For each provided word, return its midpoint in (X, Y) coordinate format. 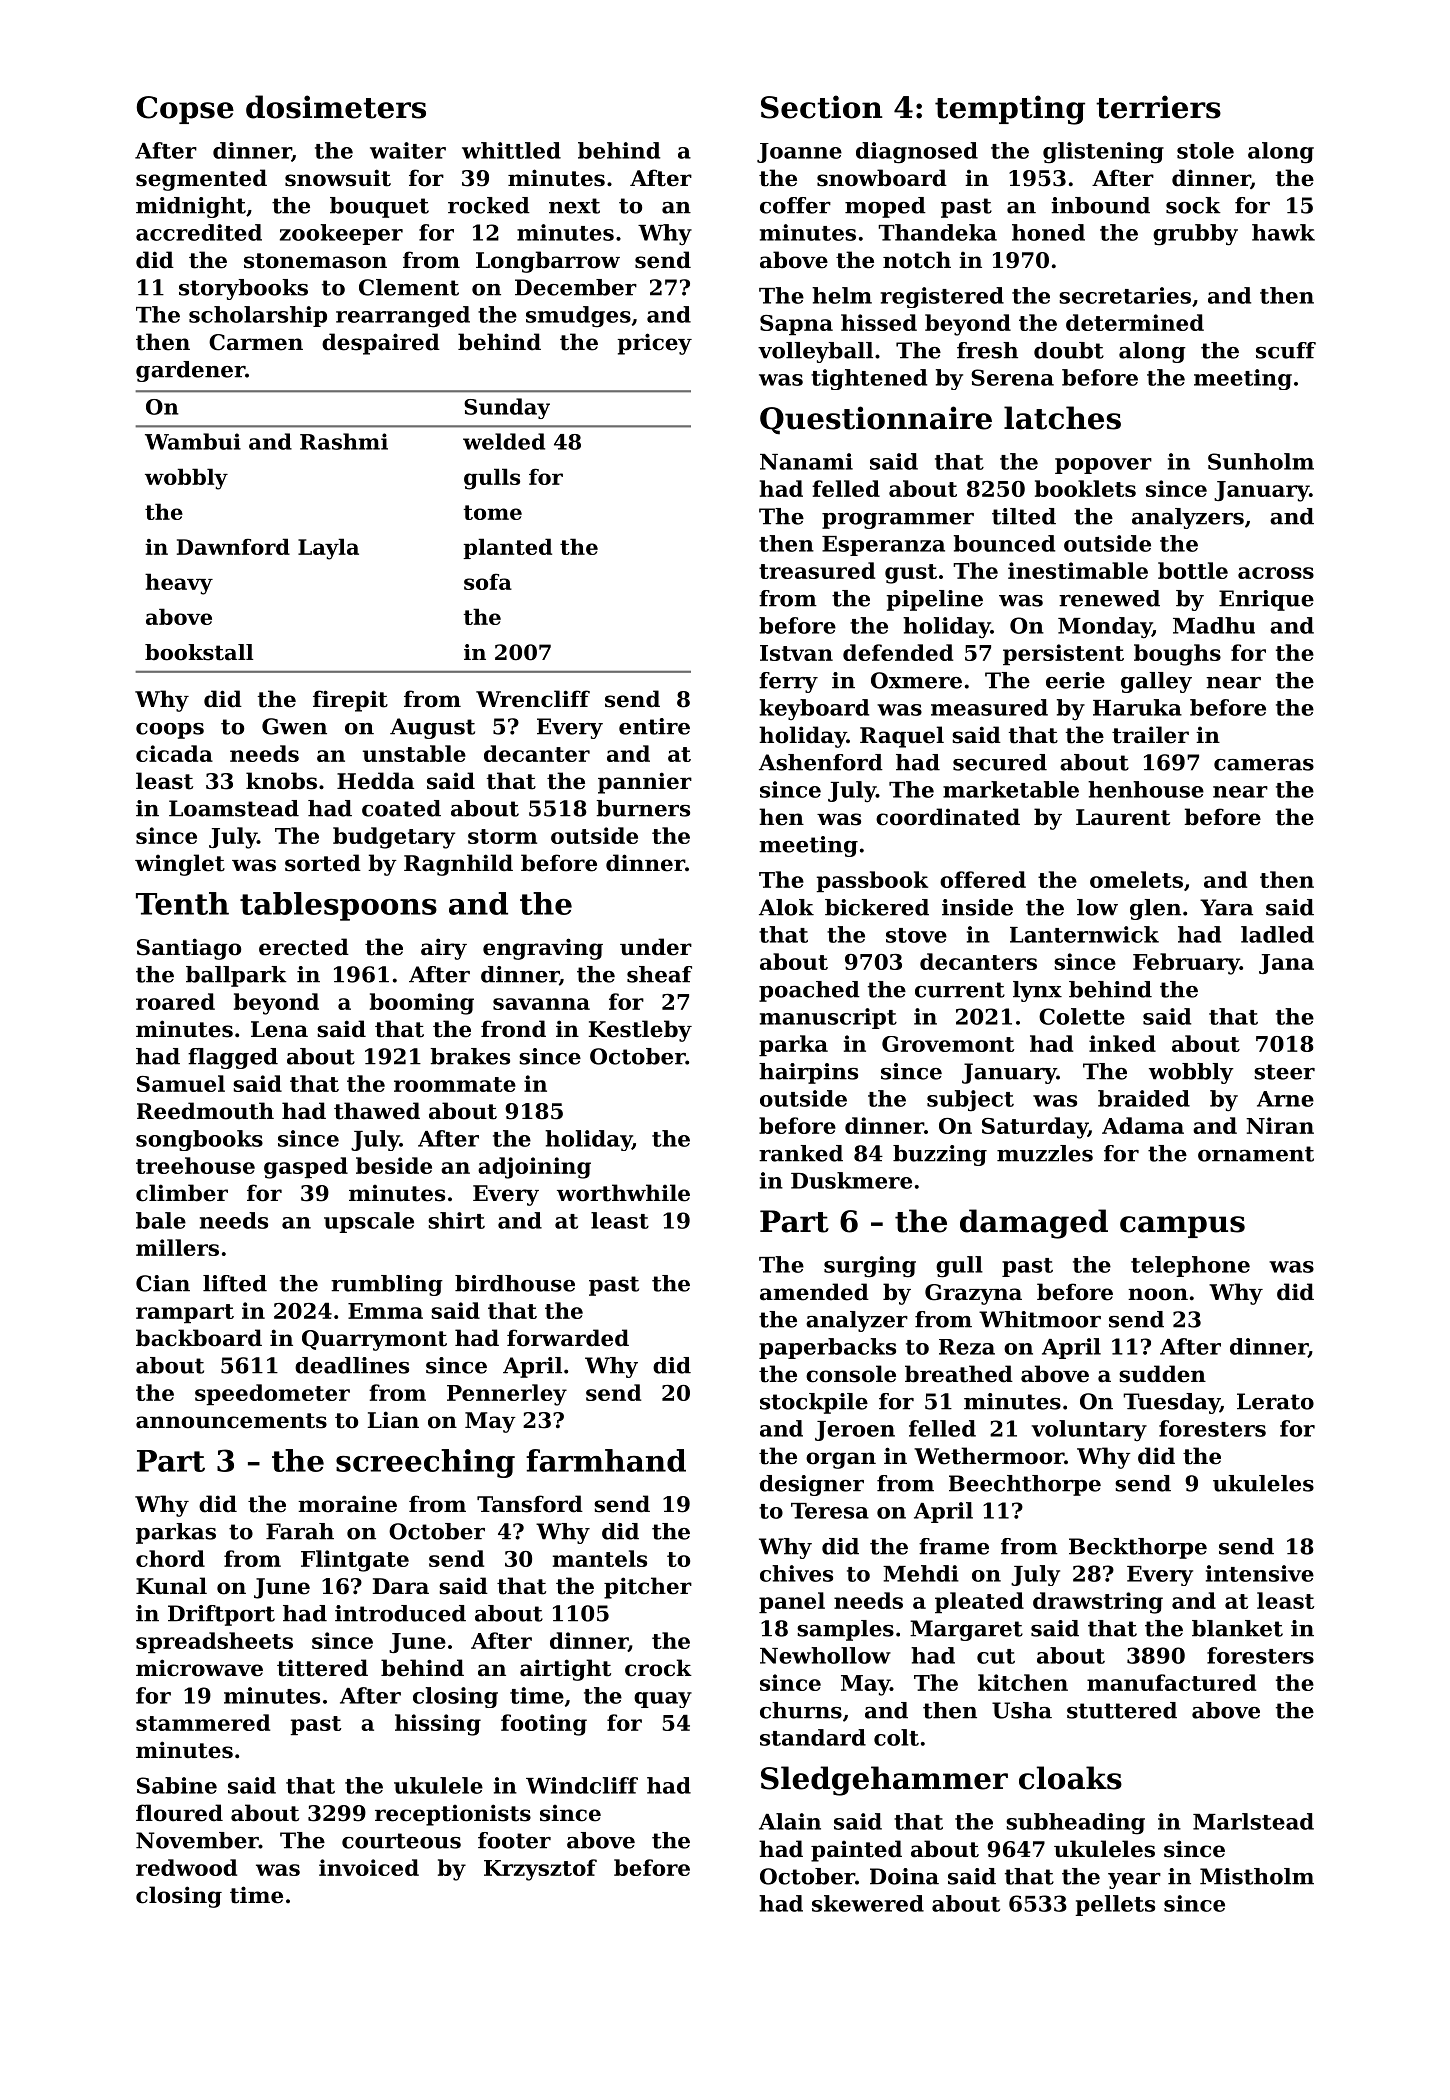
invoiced (369, 1867)
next (574, 206)
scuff (1286, 350)
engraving (543, 949)
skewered (868, 1903)
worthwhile (623, 1193)
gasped (306, 1168)
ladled (1277, 934)
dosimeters (336, 107)
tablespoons (338, 906)
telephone (1190, 1266)
